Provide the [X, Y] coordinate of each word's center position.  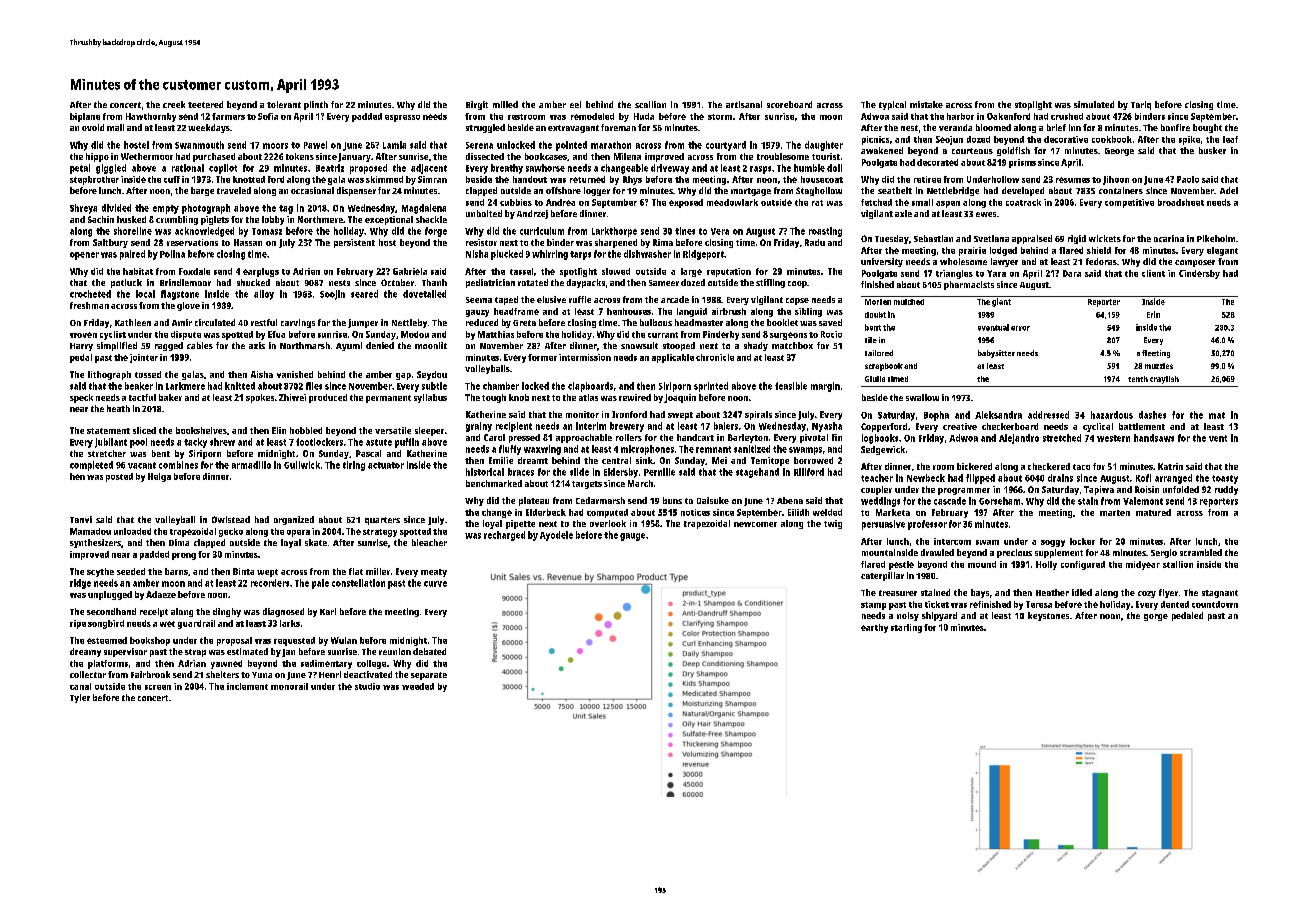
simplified [117, 346]
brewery [627, 427]
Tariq [1141, 105]
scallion [650, 104]
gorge [1156, 617]
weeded [418, 686]
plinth [316, 105]
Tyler [80, 698]
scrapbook [884, 367]
